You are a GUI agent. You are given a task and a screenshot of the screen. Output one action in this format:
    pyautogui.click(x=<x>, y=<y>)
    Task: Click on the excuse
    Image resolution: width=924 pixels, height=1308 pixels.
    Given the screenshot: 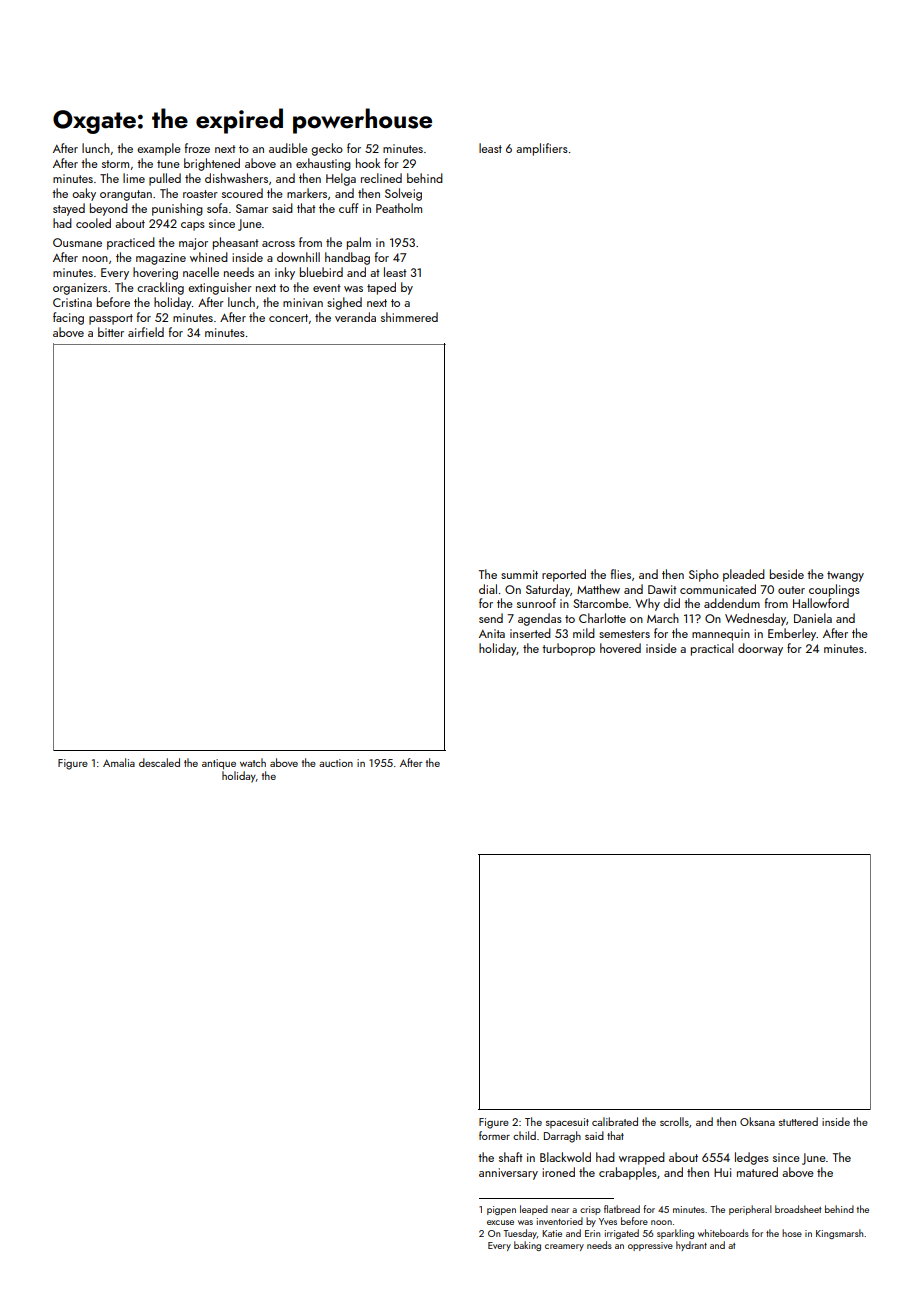 What is the action you would take?
    pyautogui.click(x=500, y=1222)
